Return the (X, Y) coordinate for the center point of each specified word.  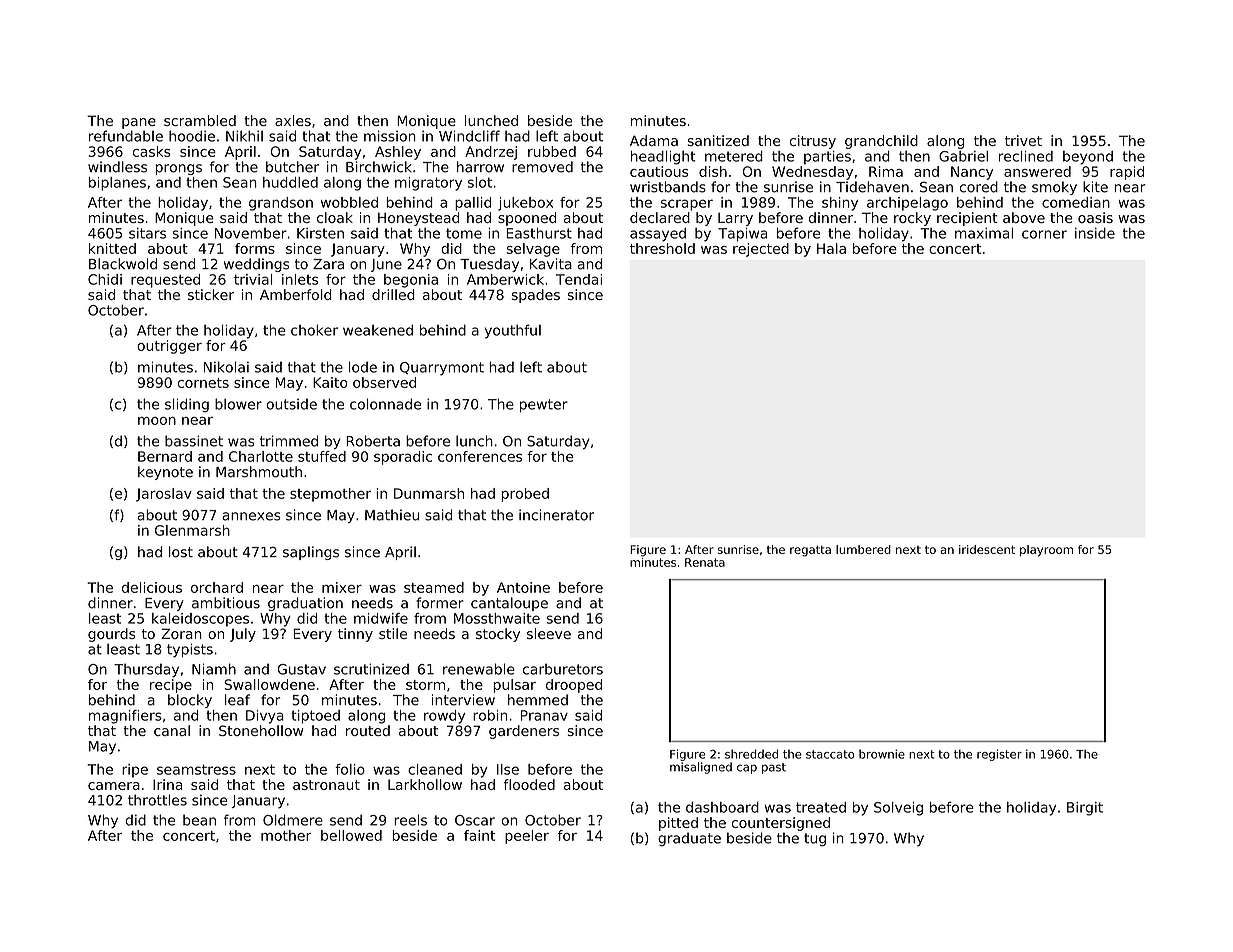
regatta (810, 551)
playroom (1046, 551)
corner (1044, 234)
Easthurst (539, 233)
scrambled (200, 120)
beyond (1088, 158)
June (386, 265)
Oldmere (293, 820)
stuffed (322, 456)
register (999, 755)
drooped (574, 686)
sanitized (718, 140)
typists (190, 650)
